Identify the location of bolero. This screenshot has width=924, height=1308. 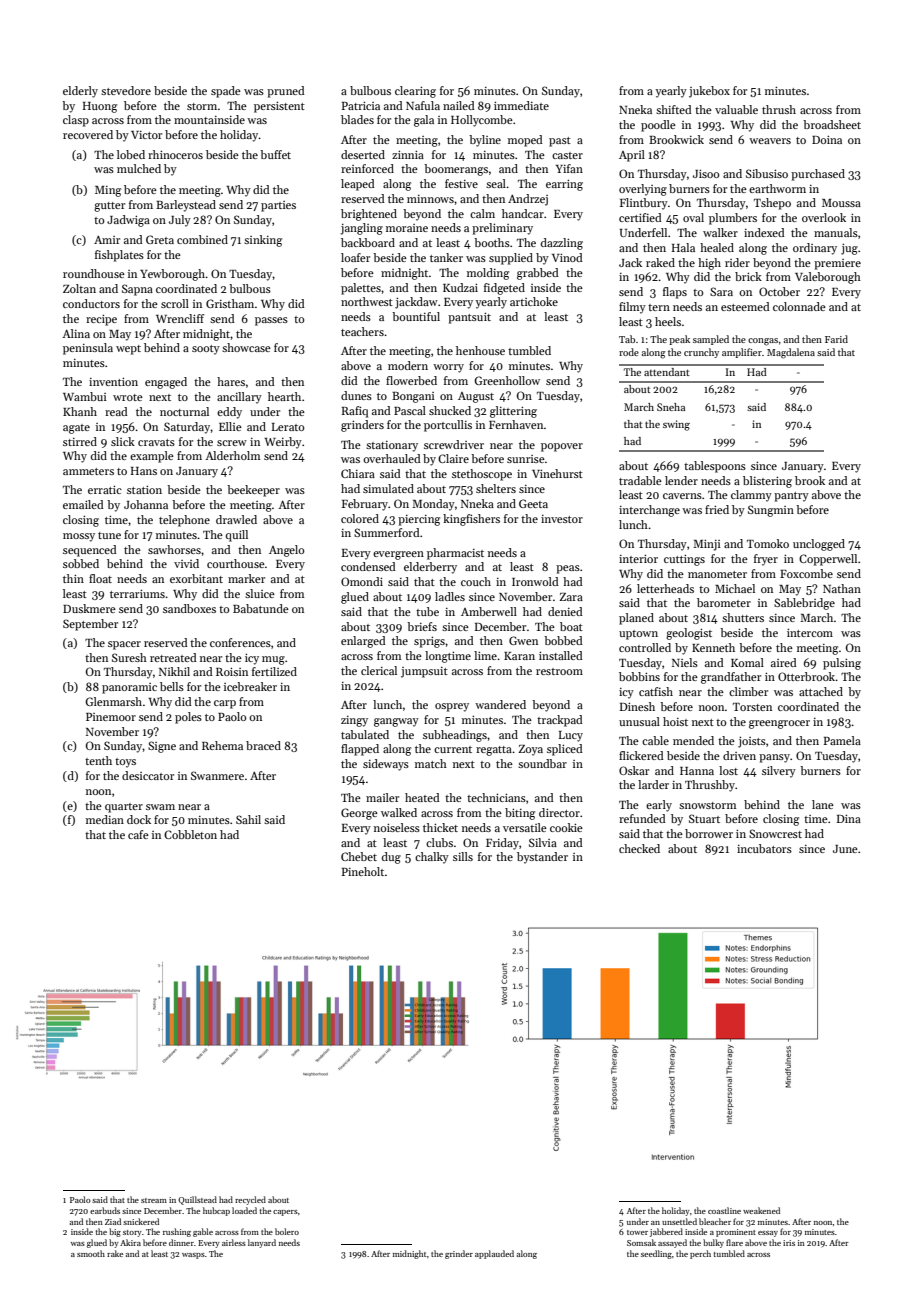
(287, 1231).
